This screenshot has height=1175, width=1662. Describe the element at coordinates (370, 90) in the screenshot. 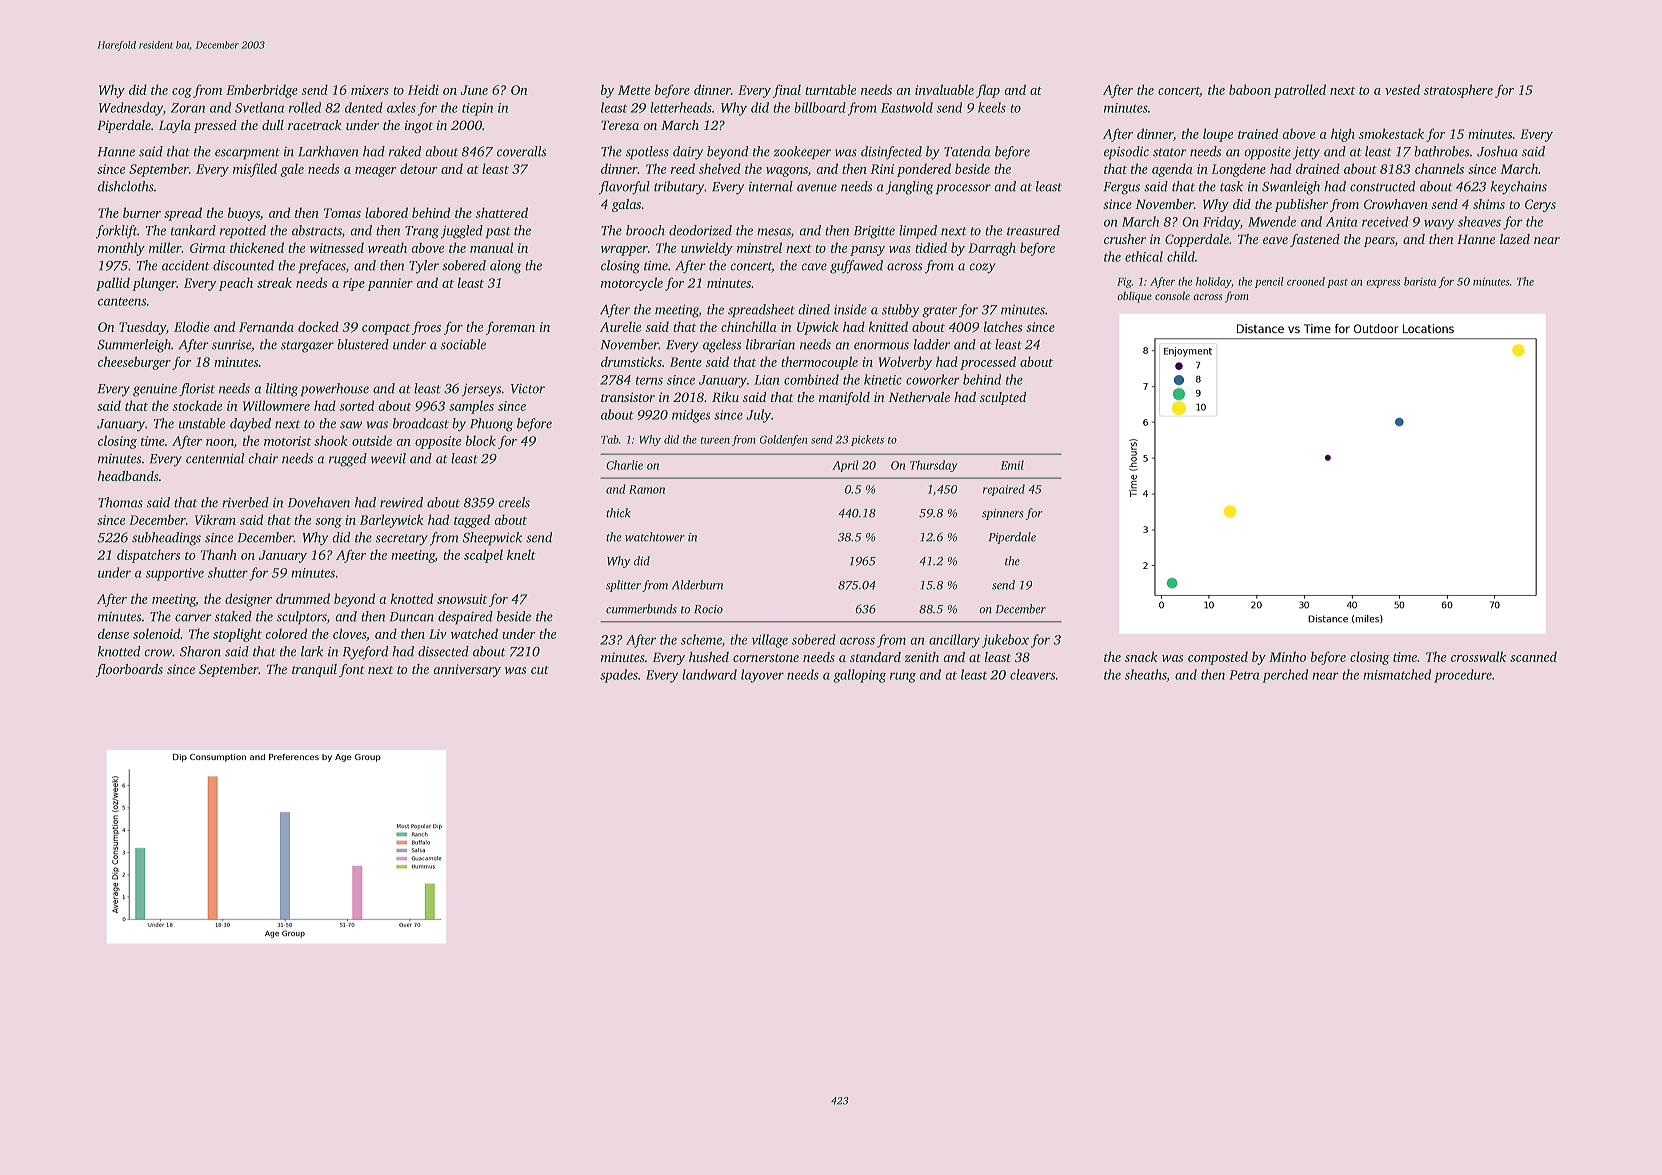

I see `mixers` at that location.
